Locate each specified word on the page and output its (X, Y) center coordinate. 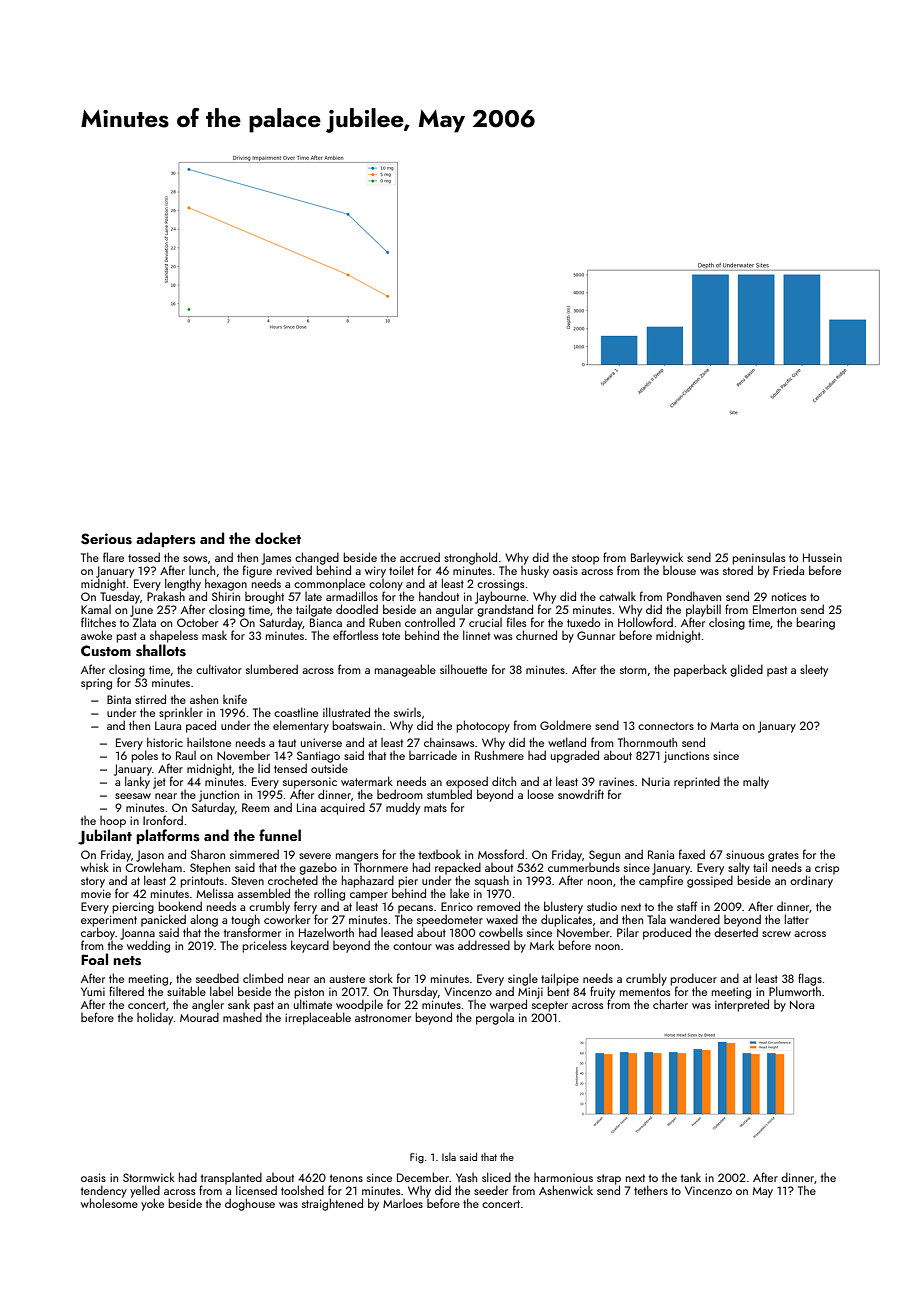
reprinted (697, 782)
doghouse (250, 1204)
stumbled (449, 794)
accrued (420, 557)
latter (797, 919)
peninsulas (758, 558)
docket (278, 538)
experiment (109, 921)
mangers (357, 857)
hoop (113, 822)
